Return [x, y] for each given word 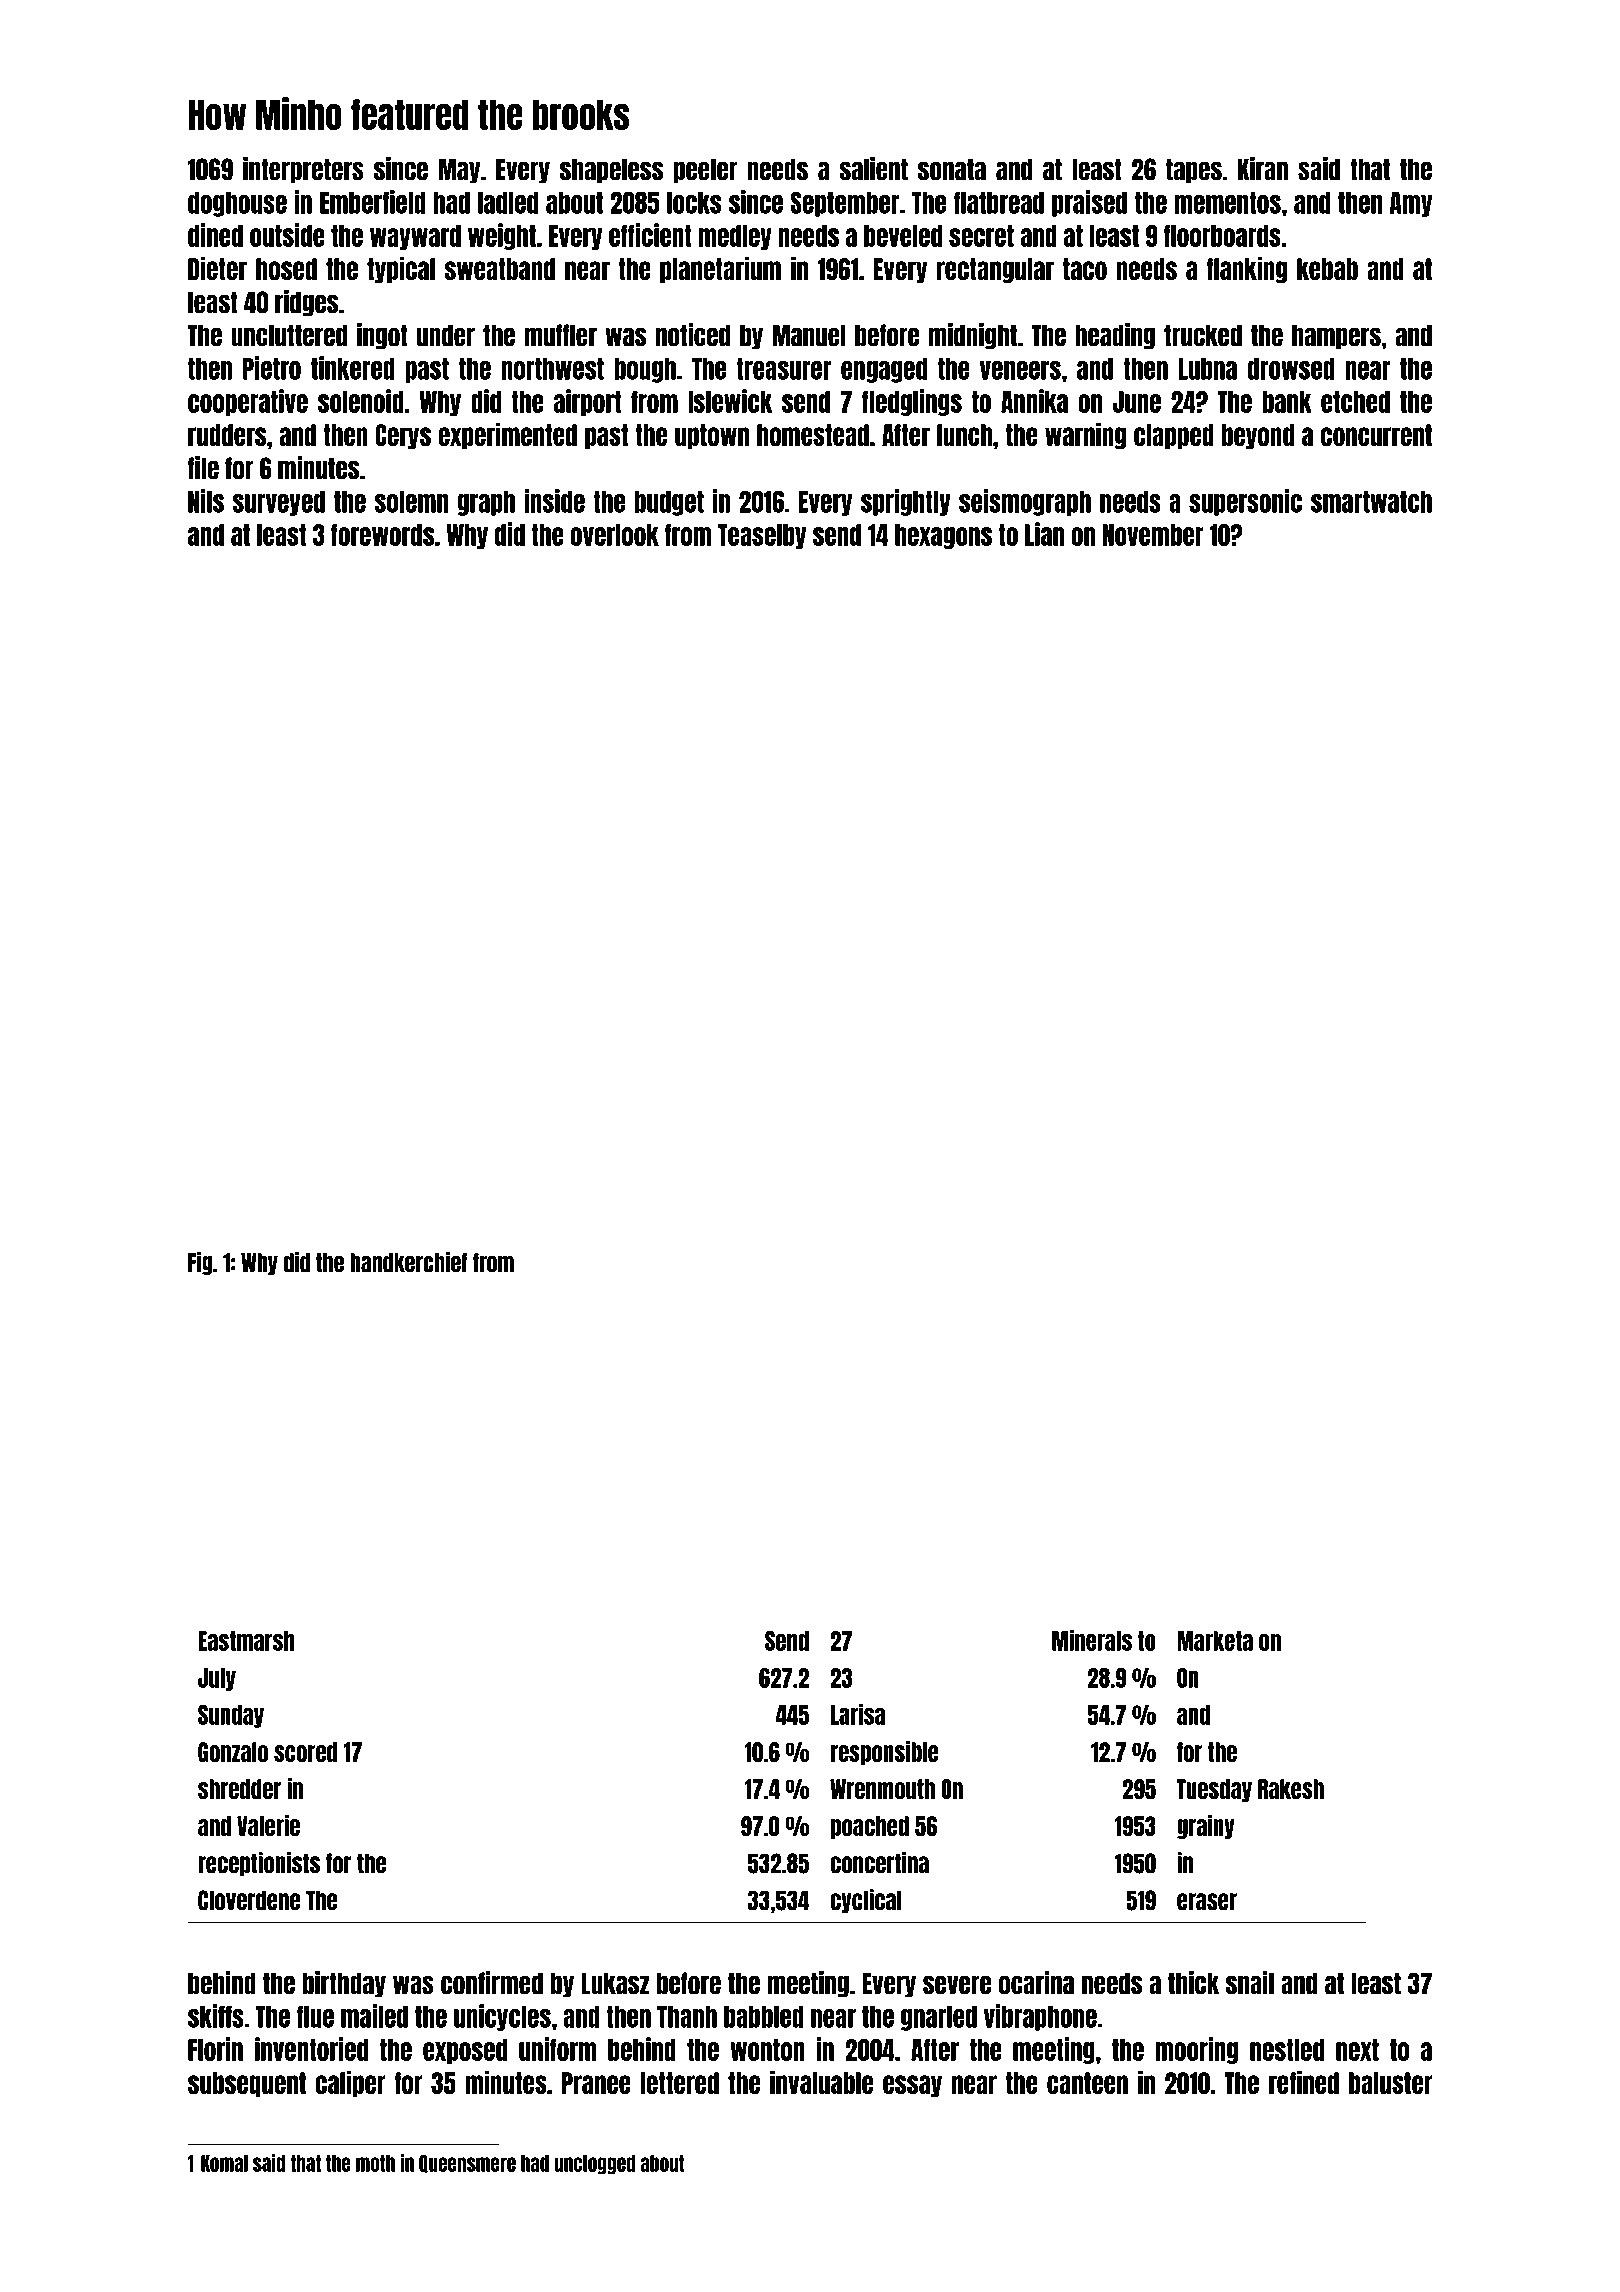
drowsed [1291, 369]
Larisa [858, 1714]
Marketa [1215, 1641]
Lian [1044, 534]
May [459, 171]
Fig [200, 1263]
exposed [465, 2051]
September [845, 204]
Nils [206, 501]
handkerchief [408, 1262]
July [217, 1679]
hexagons [943, 536]
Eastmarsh [246, 1641]
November [1153, 535]
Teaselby [762, 536]
